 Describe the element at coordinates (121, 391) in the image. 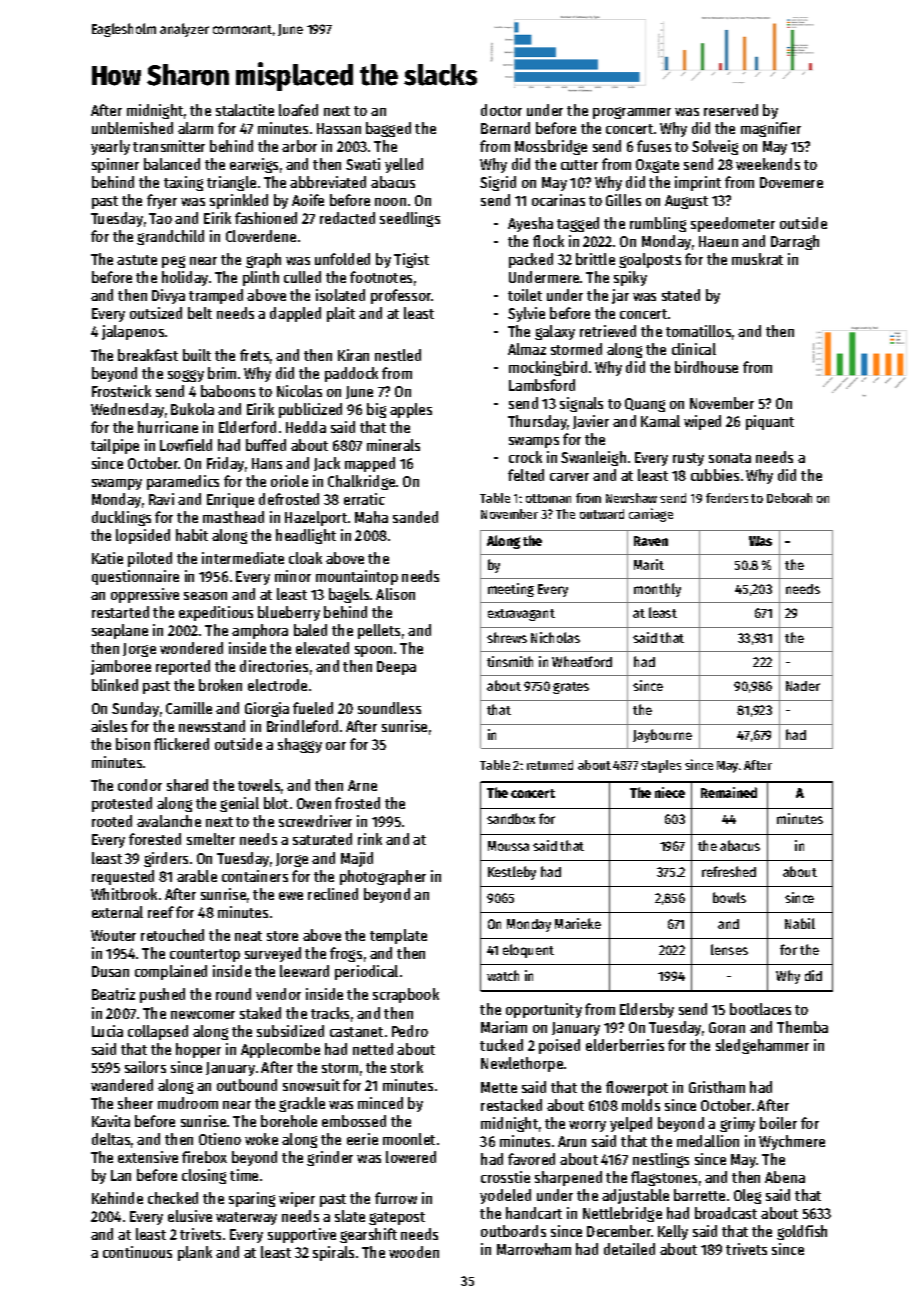

I see `Frostwick` at that location.
